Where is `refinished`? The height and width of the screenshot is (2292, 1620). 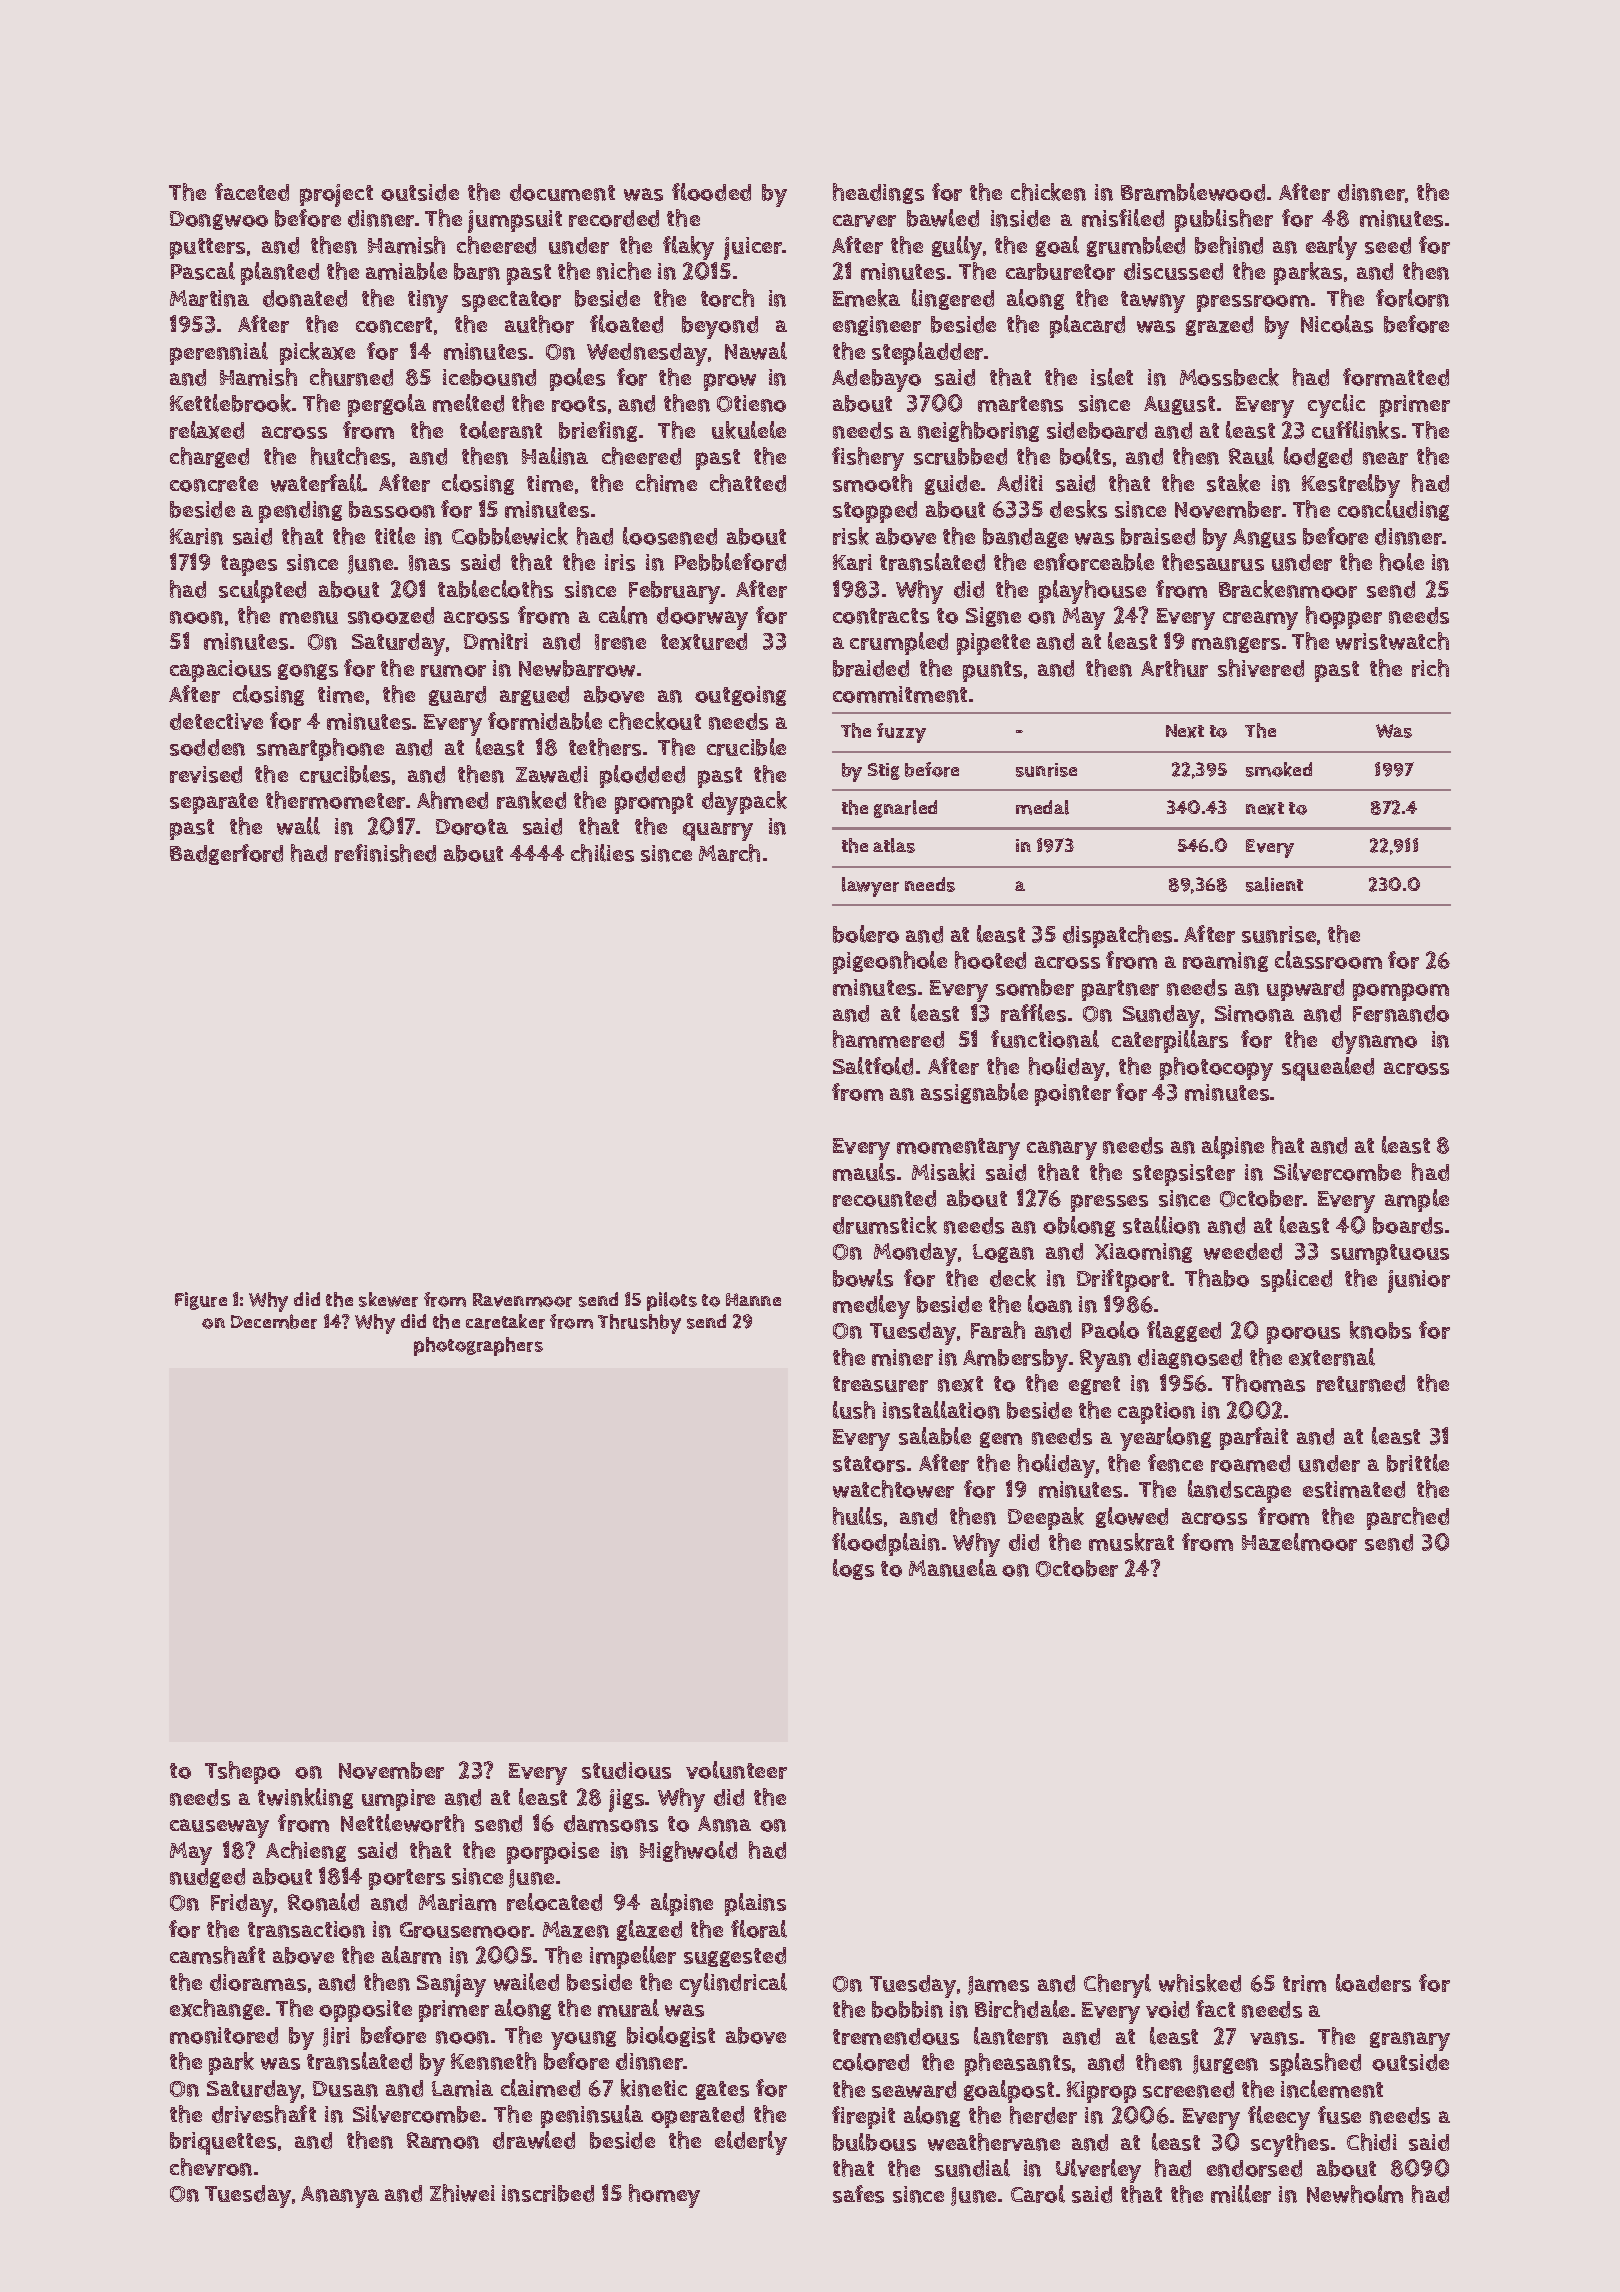
refinished is located at coordinates (385, 853).
